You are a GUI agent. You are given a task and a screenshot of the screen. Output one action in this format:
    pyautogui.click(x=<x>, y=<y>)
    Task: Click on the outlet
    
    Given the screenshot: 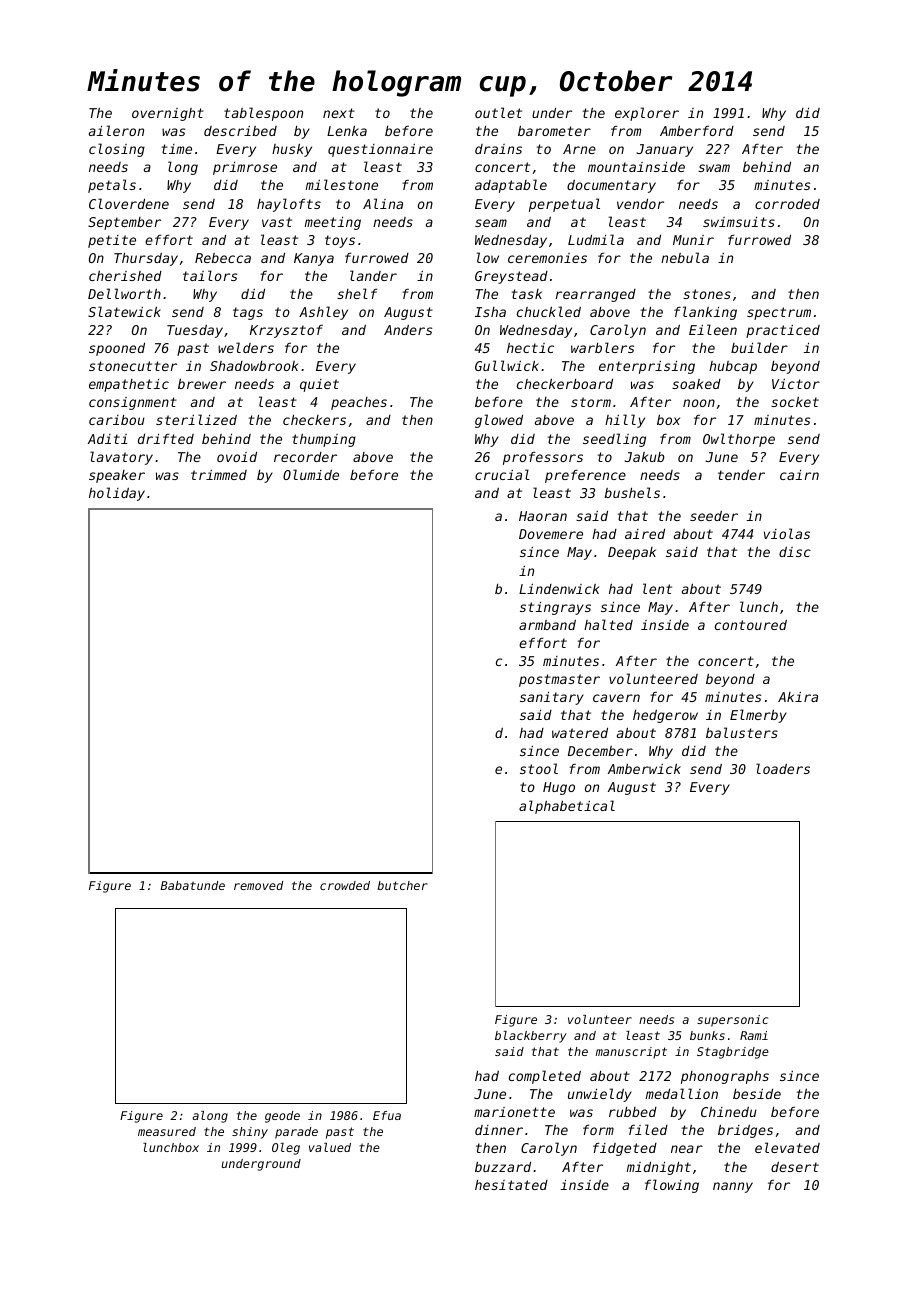 What is the action you would take?
    pyautogui.click(x=498, y=112)
